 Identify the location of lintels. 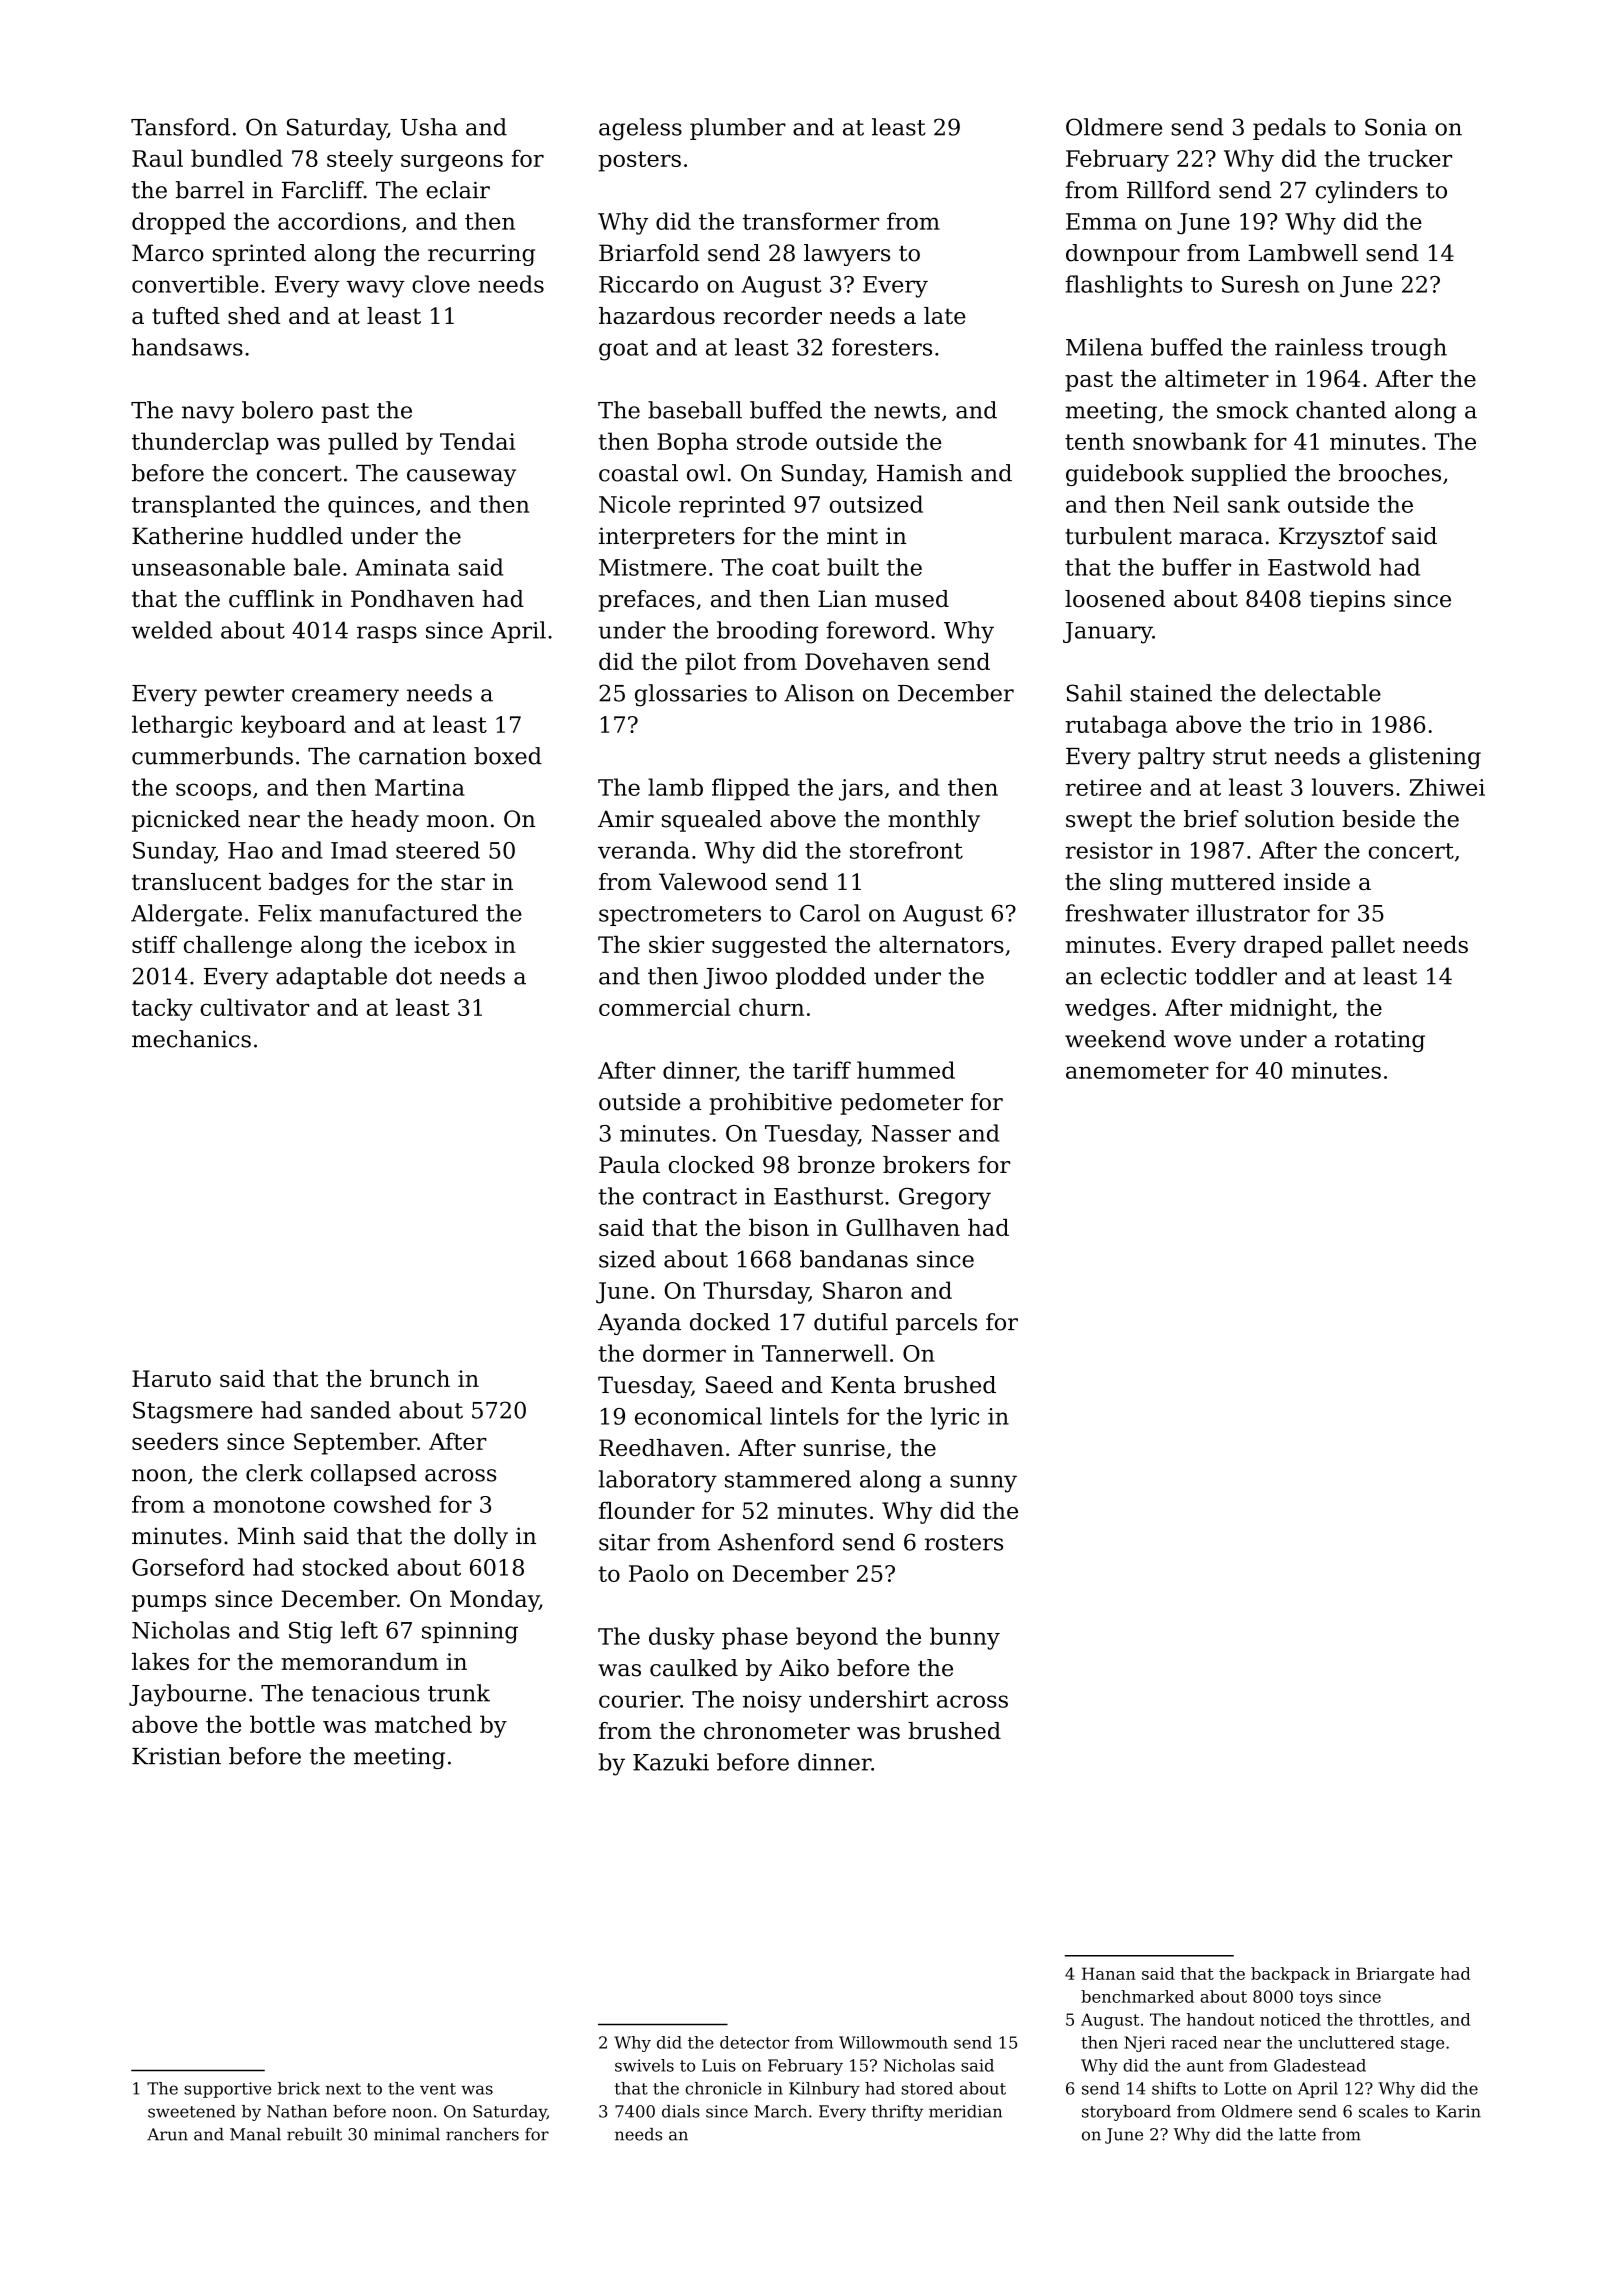
(804, 1416).
